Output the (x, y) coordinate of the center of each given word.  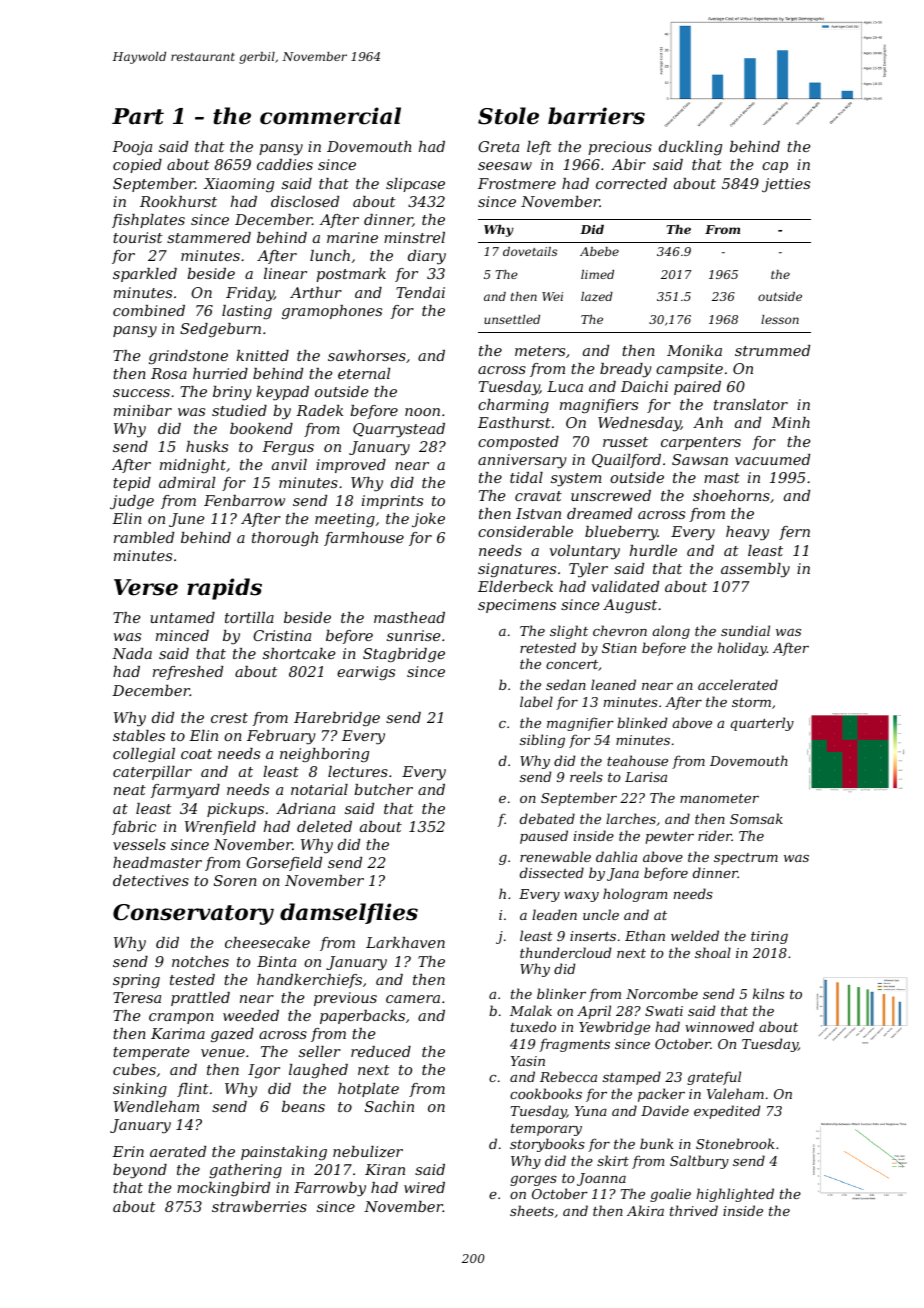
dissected (552, 872)
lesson (780, 319)
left (539, 148)
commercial (330, 116)
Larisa (646, 777)
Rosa (169, 373)
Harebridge (337, 719)
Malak (531, 1010)
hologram (635, 895)
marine (352, 237)
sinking (140, 1090)
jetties (786, 185)
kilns (768, 993)
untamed (182, 617)
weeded (251, 1015)
